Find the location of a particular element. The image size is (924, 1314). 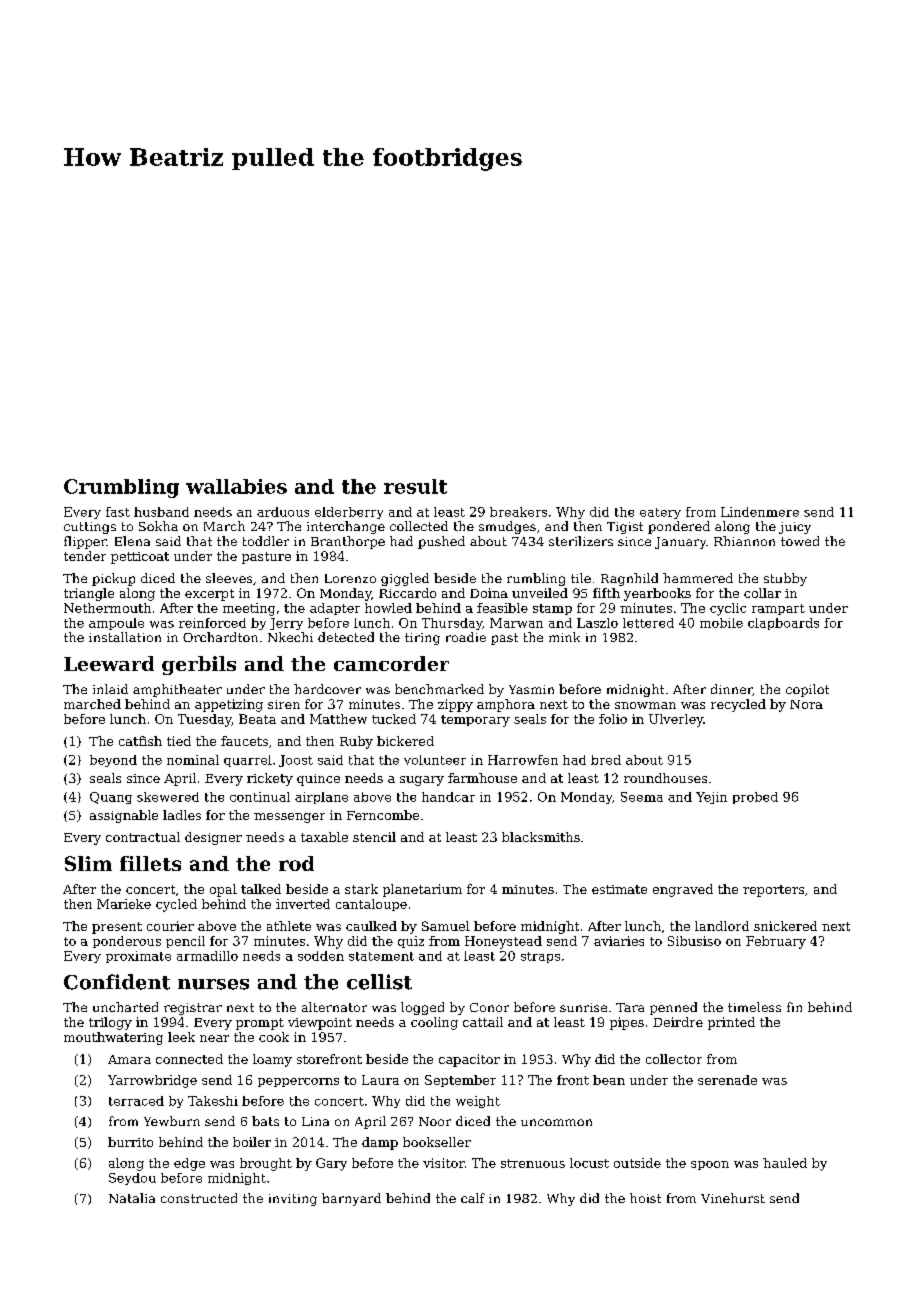

Yejin is located at coordinates (711, 798).
